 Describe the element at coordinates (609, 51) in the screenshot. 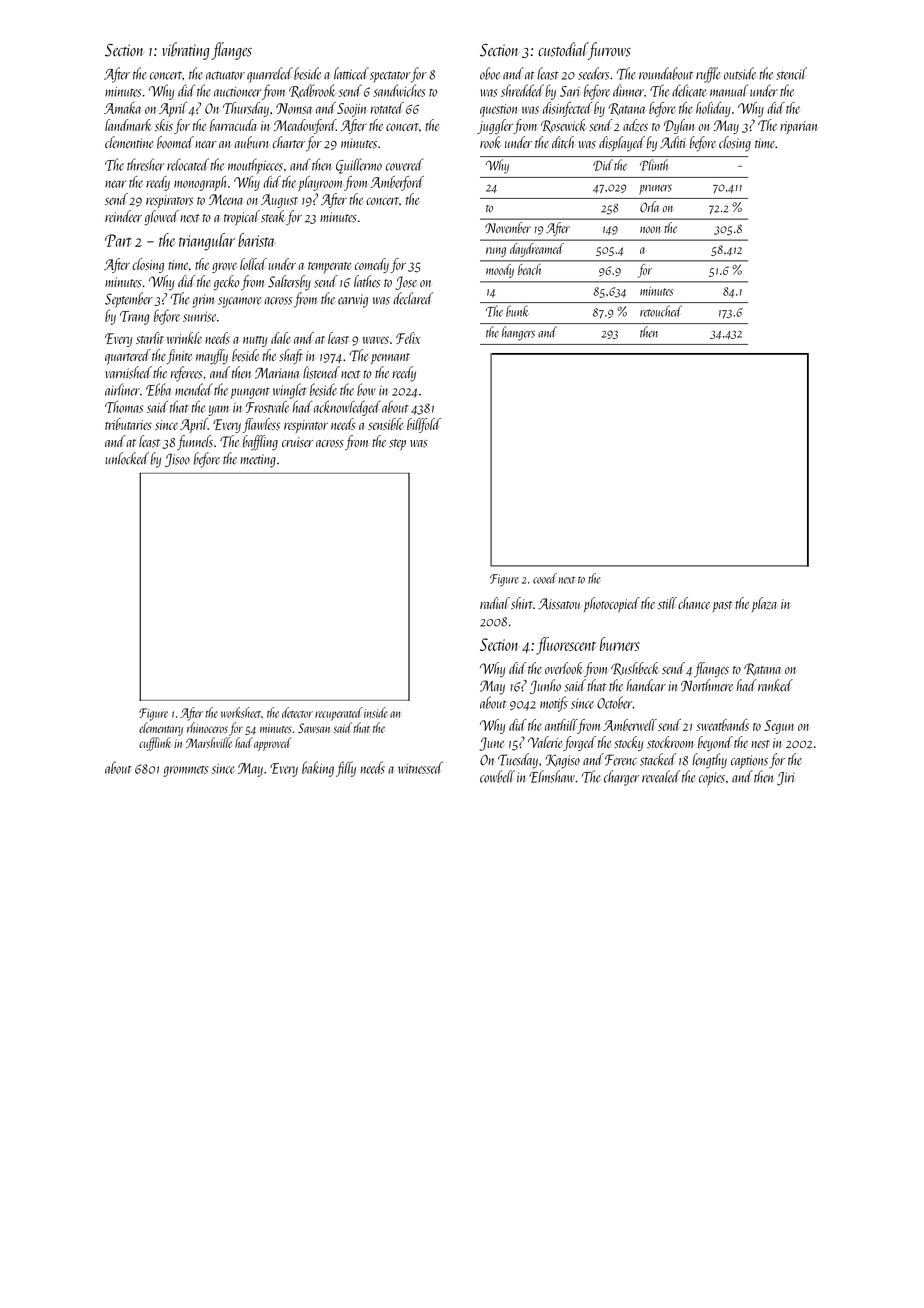

I see `furrows` at that location.
